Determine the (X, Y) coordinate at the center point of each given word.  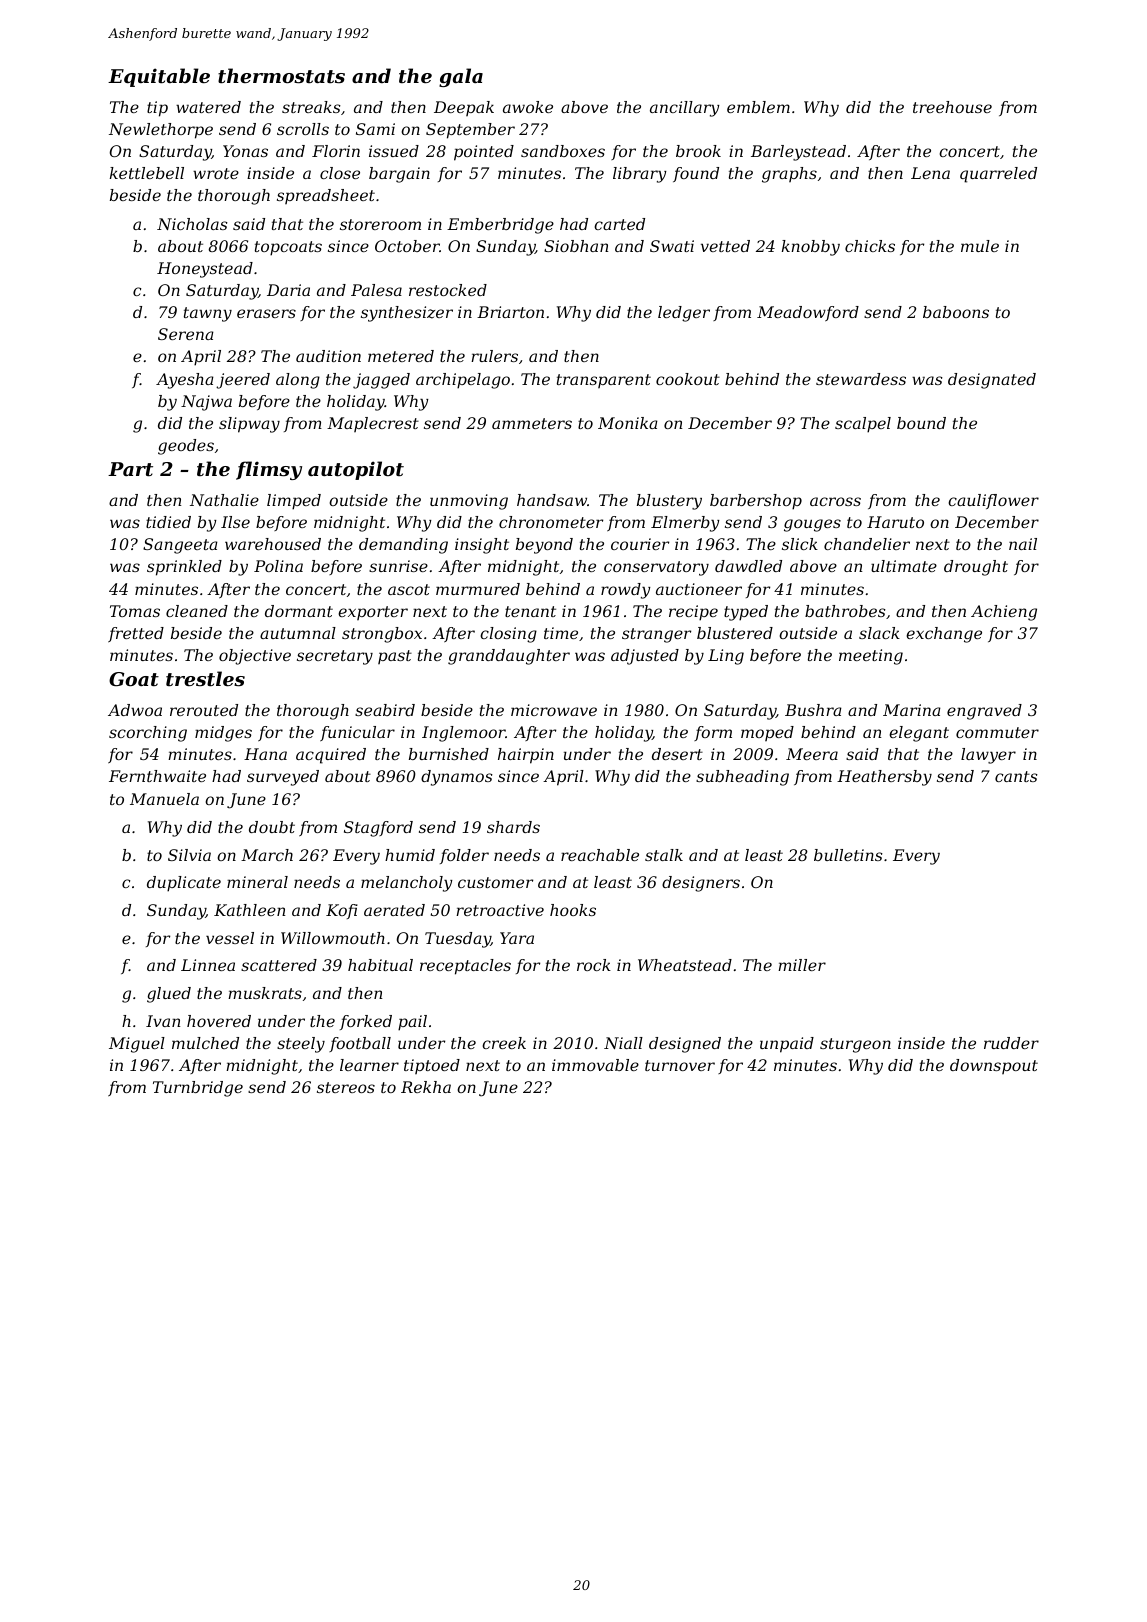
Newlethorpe (161, 131)
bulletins (848, 855)
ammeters (532, 423)
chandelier (867, 544)
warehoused (273, 544)
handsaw (552, 500)
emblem (758, 107)
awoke (528, 107)
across (835, 501)
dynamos (457, 778)
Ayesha (185, 381)
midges (223, 734)
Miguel (137, 1045)
